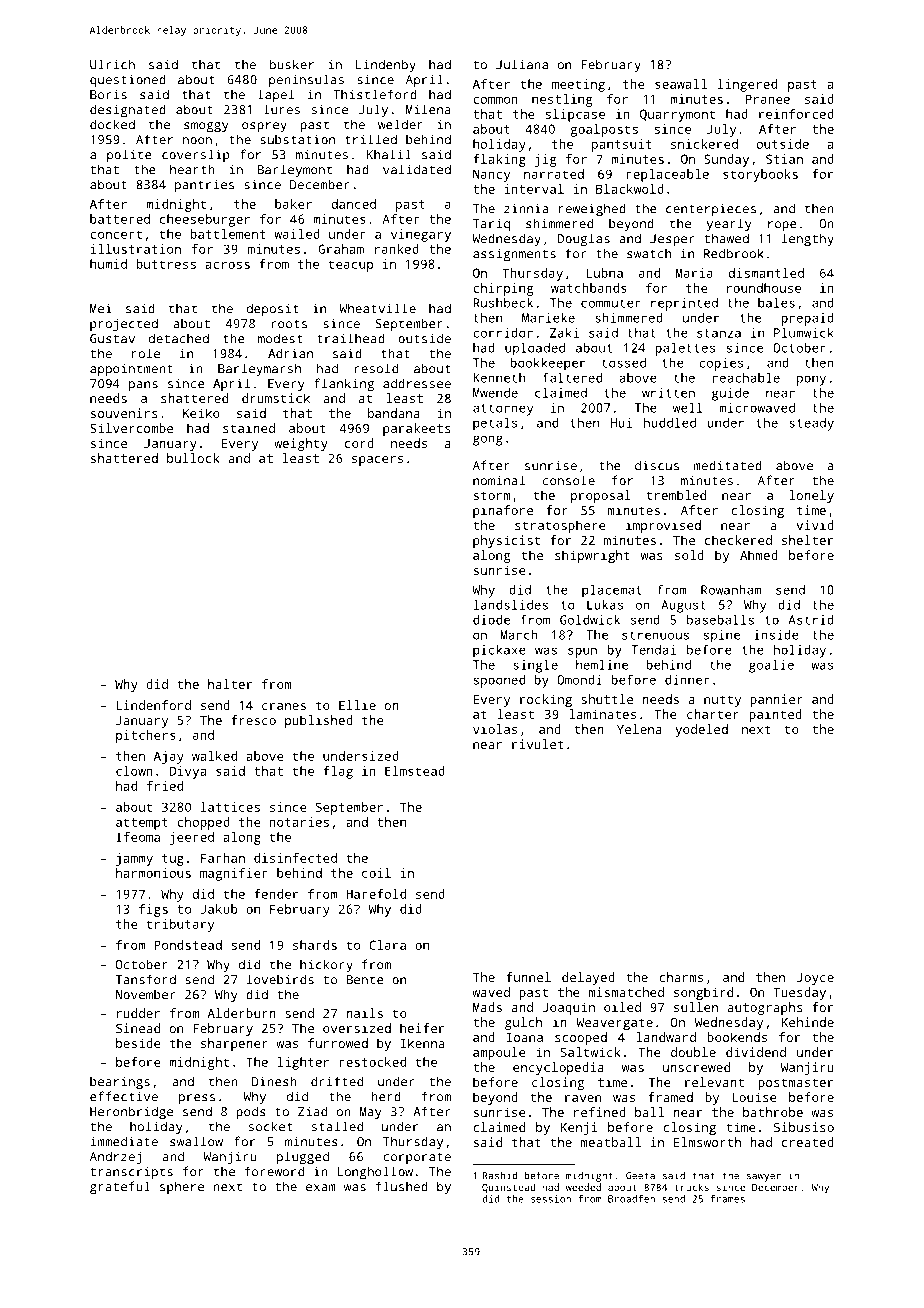  Describe the element at coordinates (274, 1081) in the document. I see `Dinesh` at that location.
